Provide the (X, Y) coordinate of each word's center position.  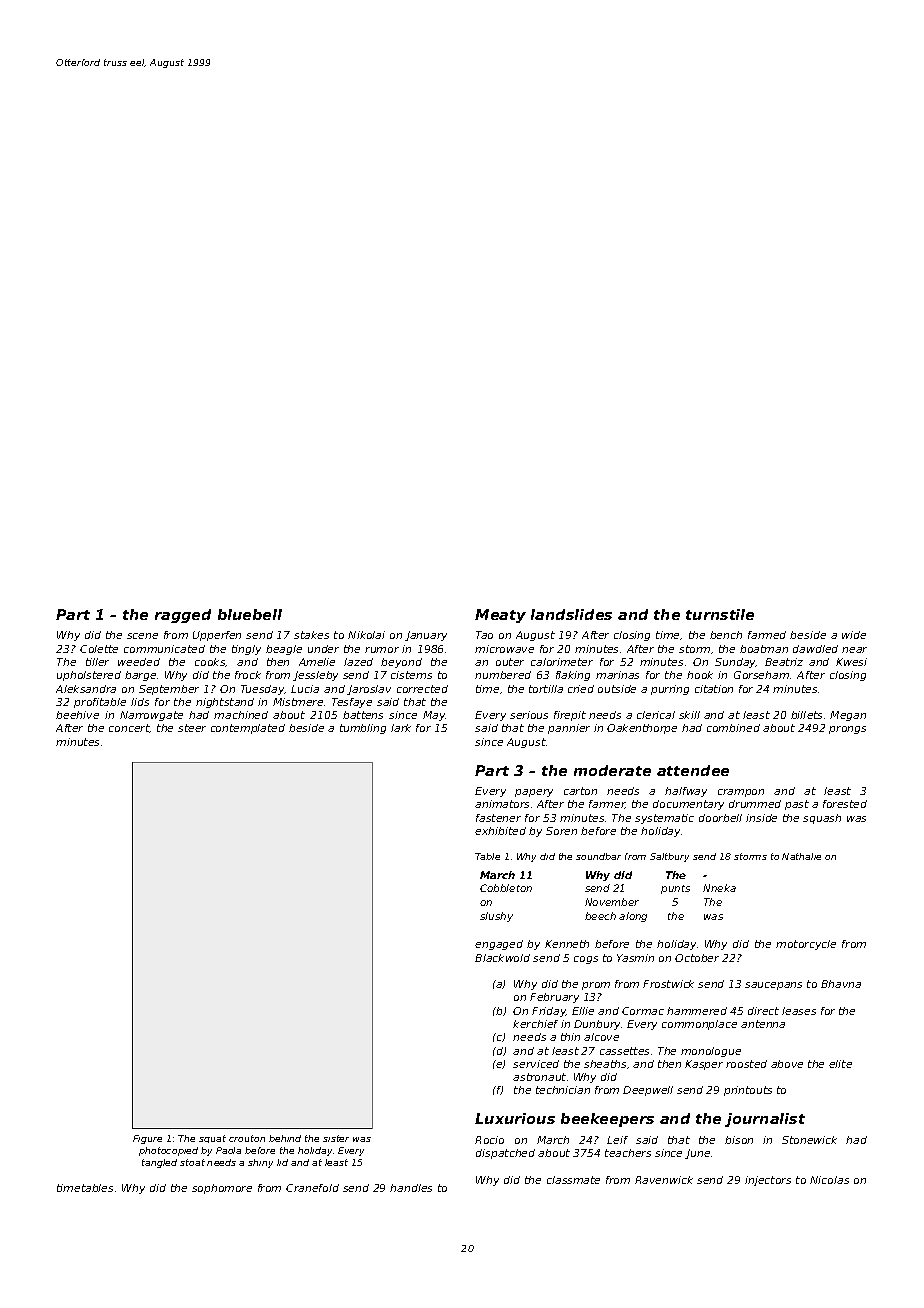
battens (363, 715)
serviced (536, 1064)
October (697, 958)
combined (733, 728)
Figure (147, 1139)
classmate (573, 1180)
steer (192, 728)
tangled (159, 1163)
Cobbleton (506, 888)
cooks (210, 662)
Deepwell (648, 1091)
